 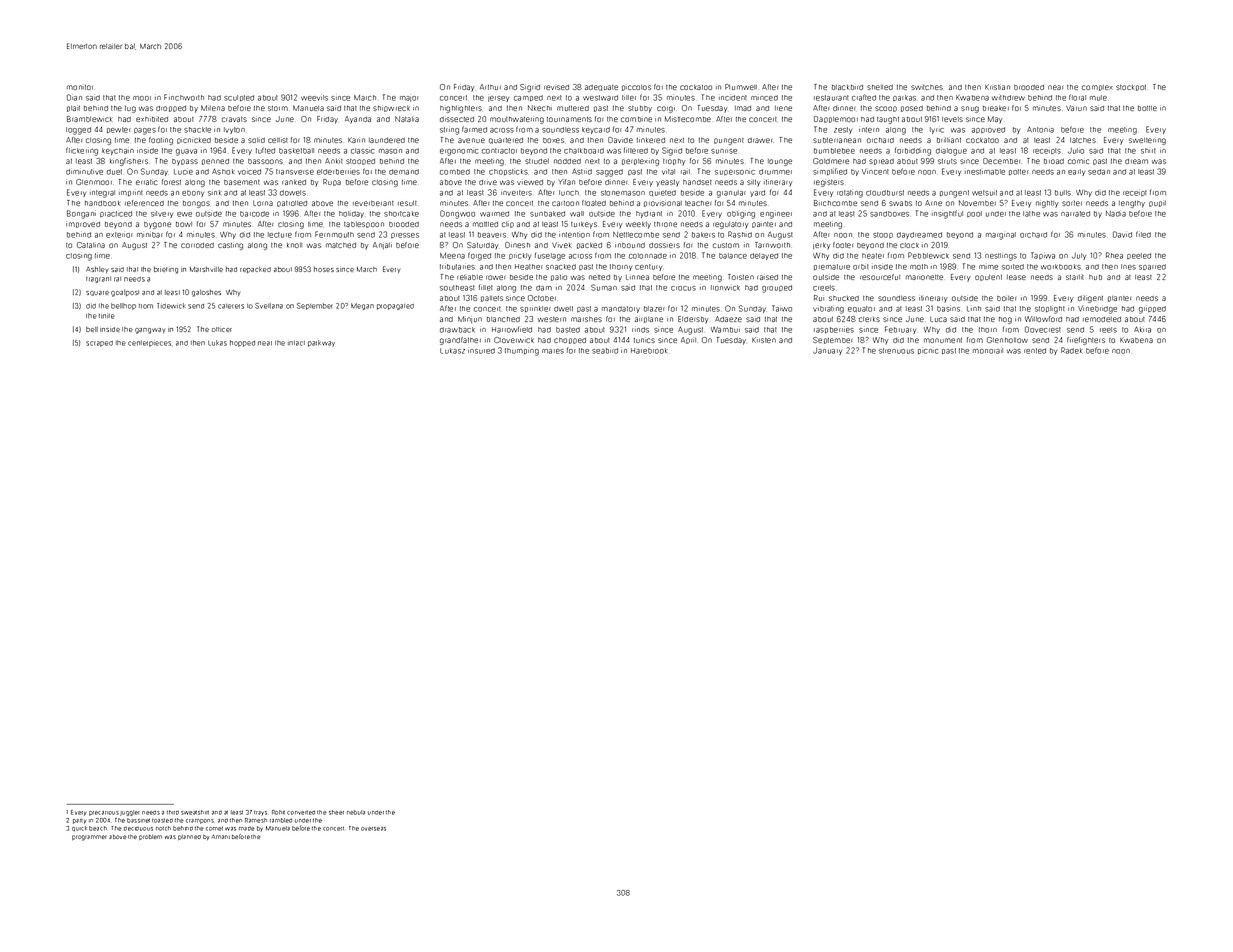 I want to click on Dovecrest, so click(x=1043, y=329).
